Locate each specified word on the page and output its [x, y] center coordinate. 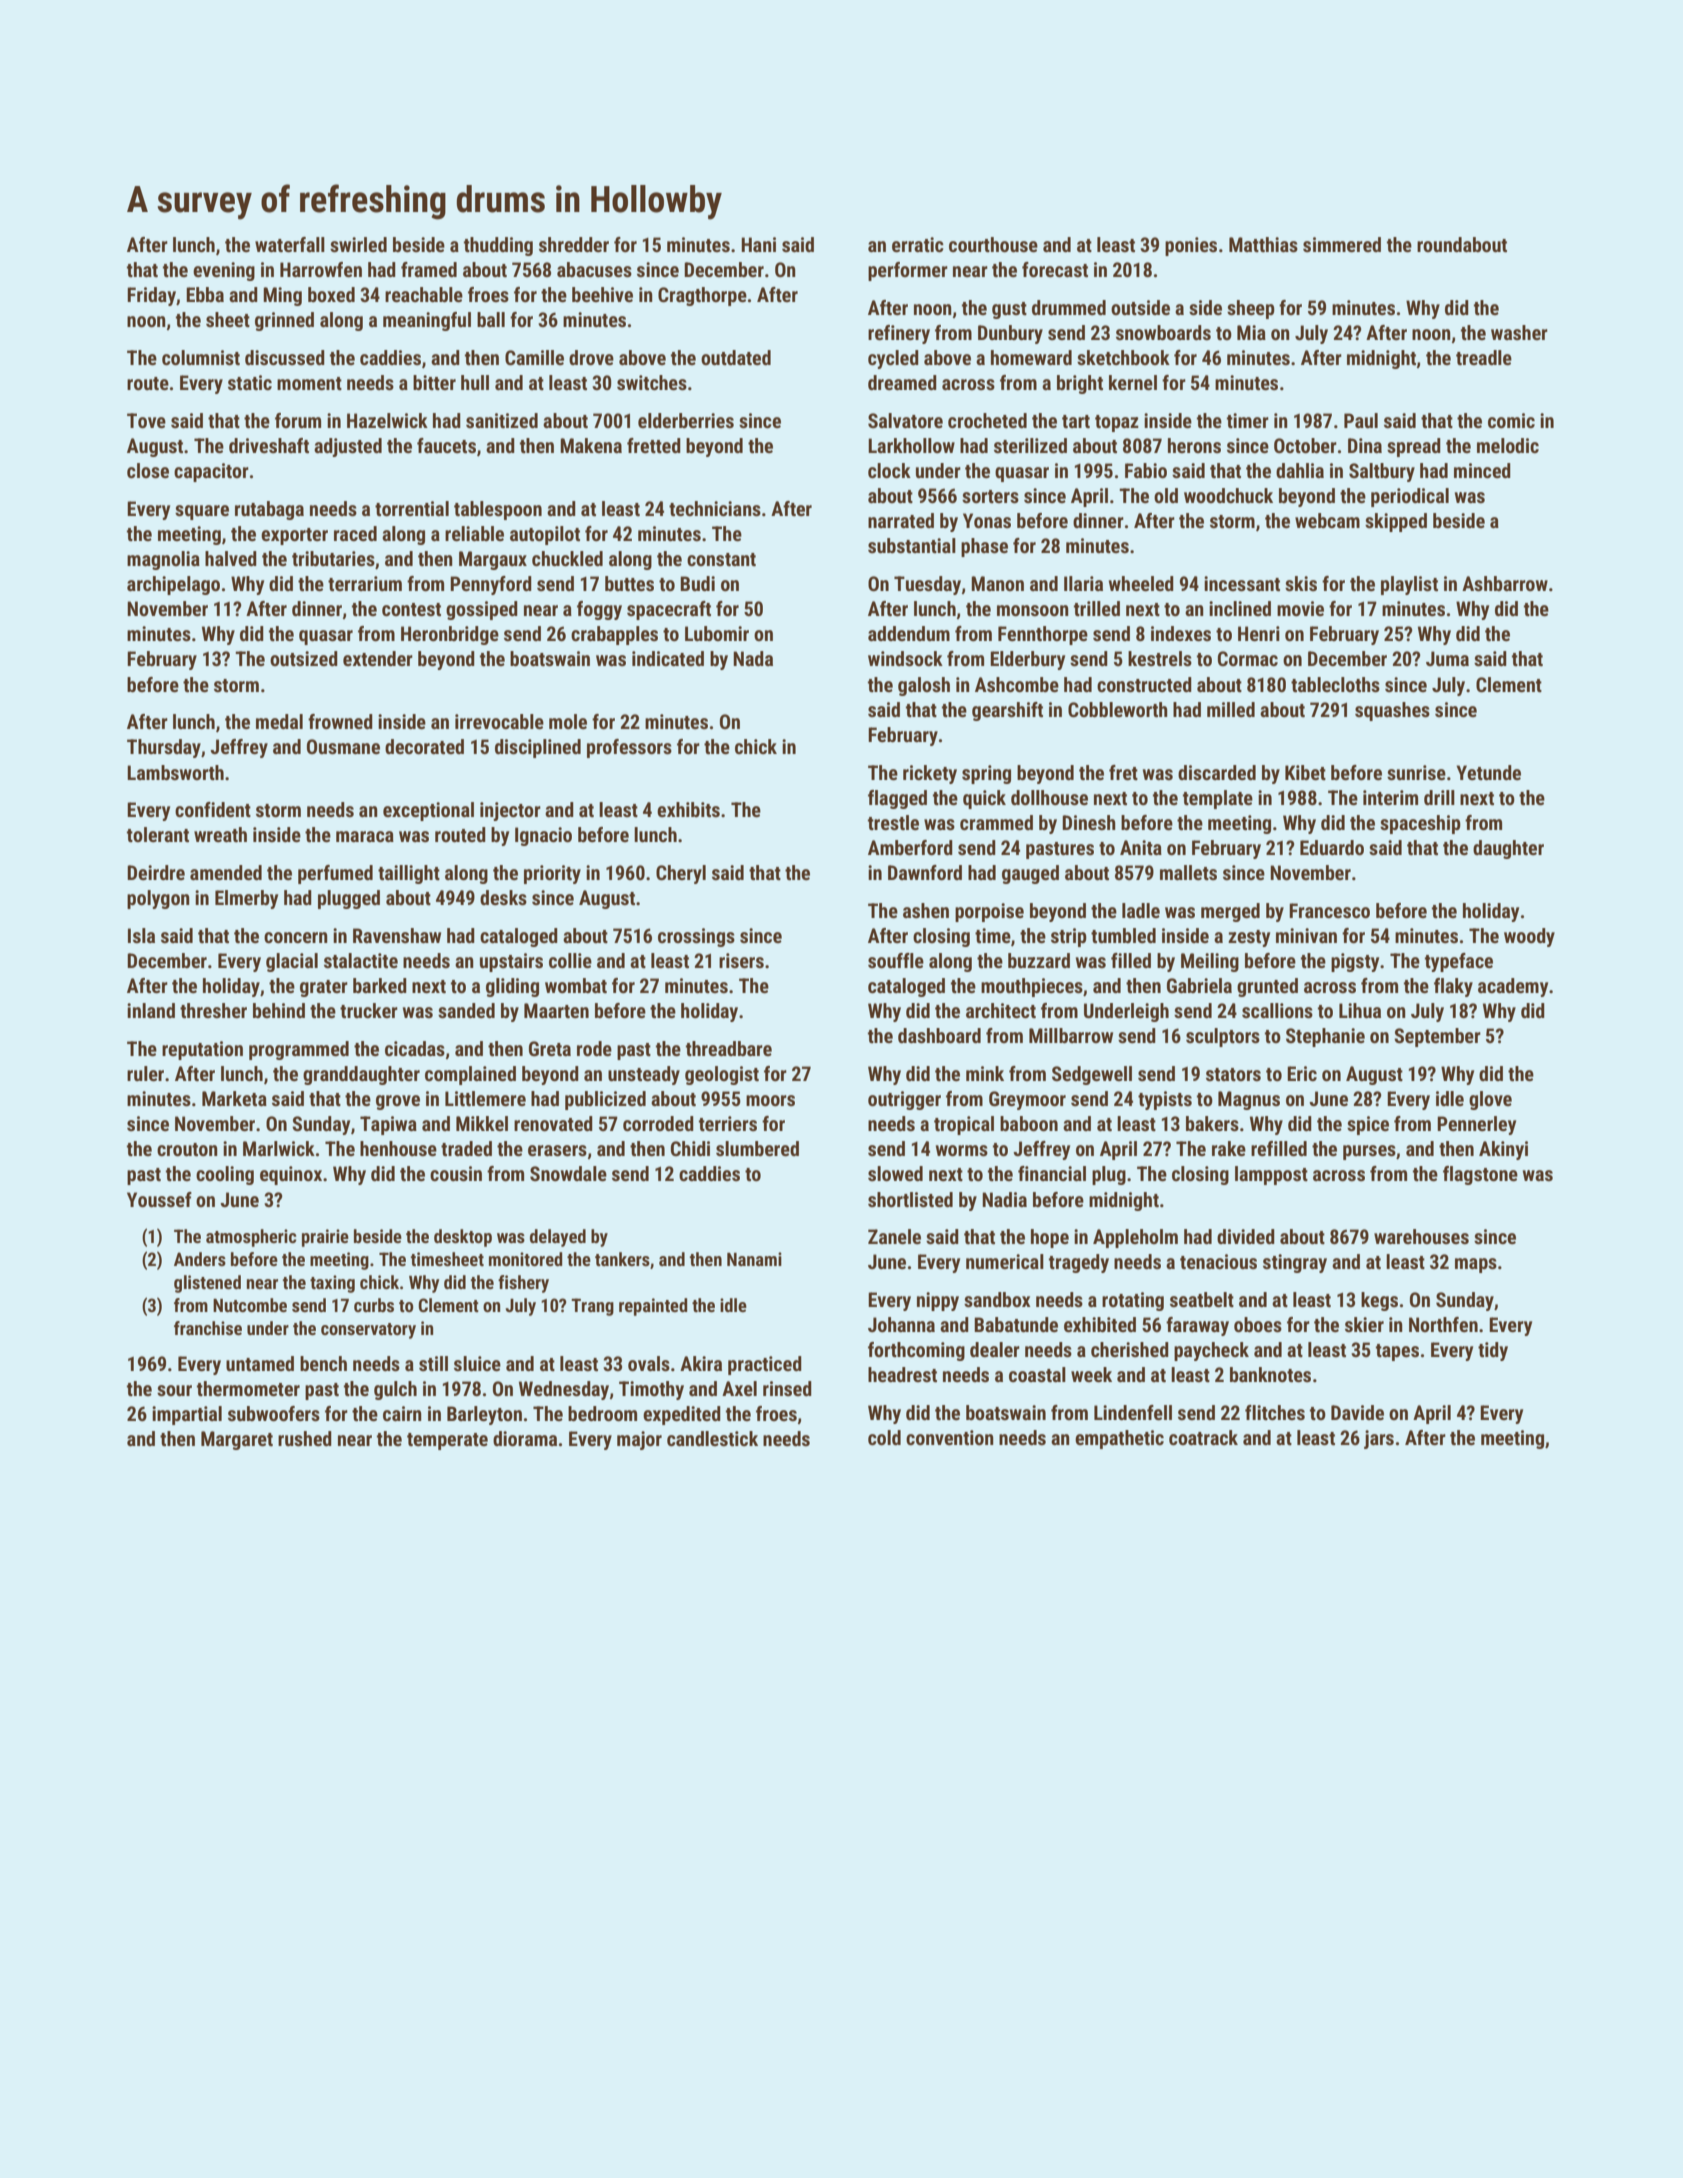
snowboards [1163, 332]
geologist [722, 1075]
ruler [145, 1073]
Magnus [1249, 1100]
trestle [893, 822]
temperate [447, 1441]
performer [908, 271]
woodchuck [1228, 495]
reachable [424, 294]
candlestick [712, 1438]
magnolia [163, 560]
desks [503, 897]
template [1218, 799]
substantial [912, 545]
